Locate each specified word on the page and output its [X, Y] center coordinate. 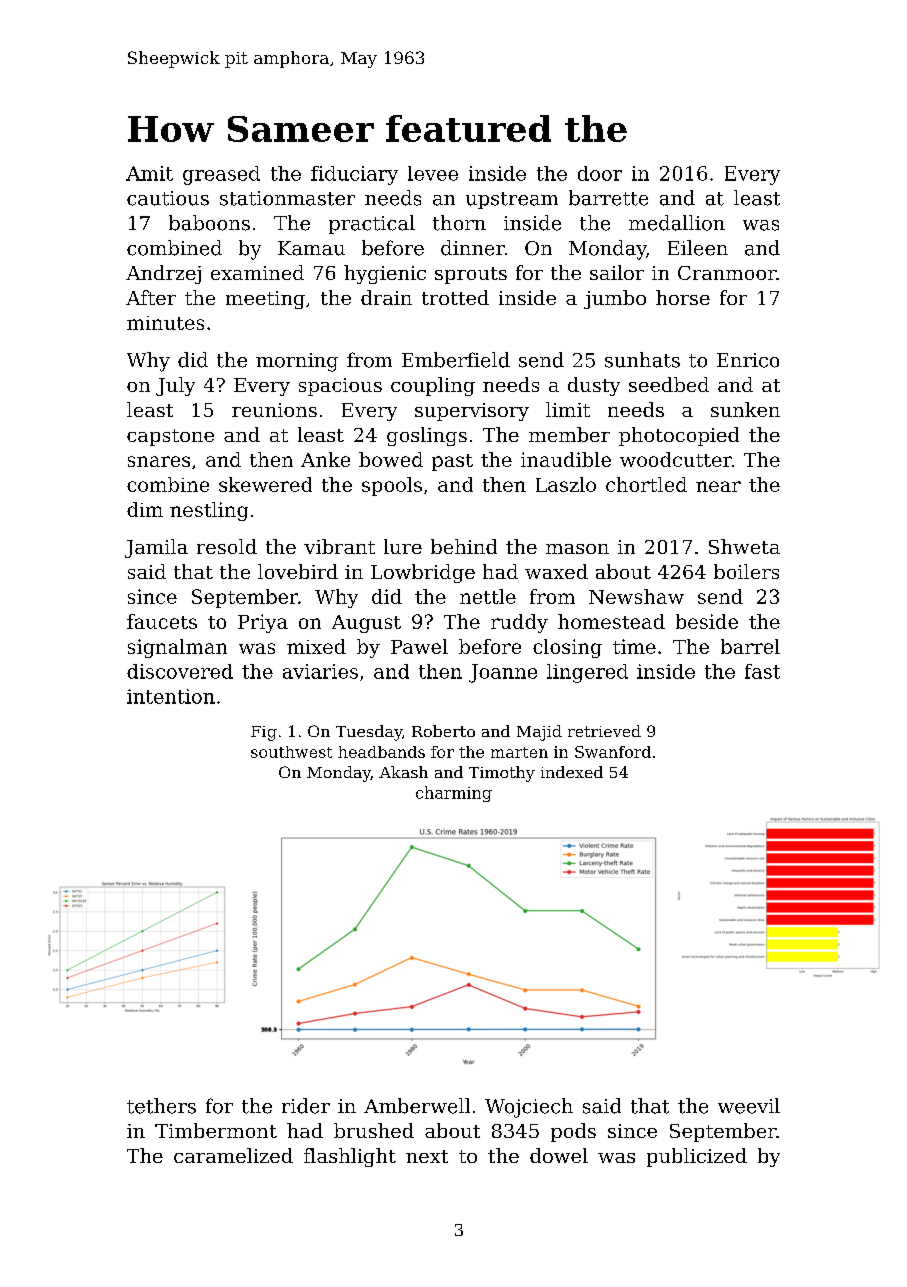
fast [762, 671]
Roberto [443, 731]
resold [227, 546]
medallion [677, 223]
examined [257, 272]
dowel [559, 1155]
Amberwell [417, 1106]
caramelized [233, 1155]
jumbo [615, 299]
